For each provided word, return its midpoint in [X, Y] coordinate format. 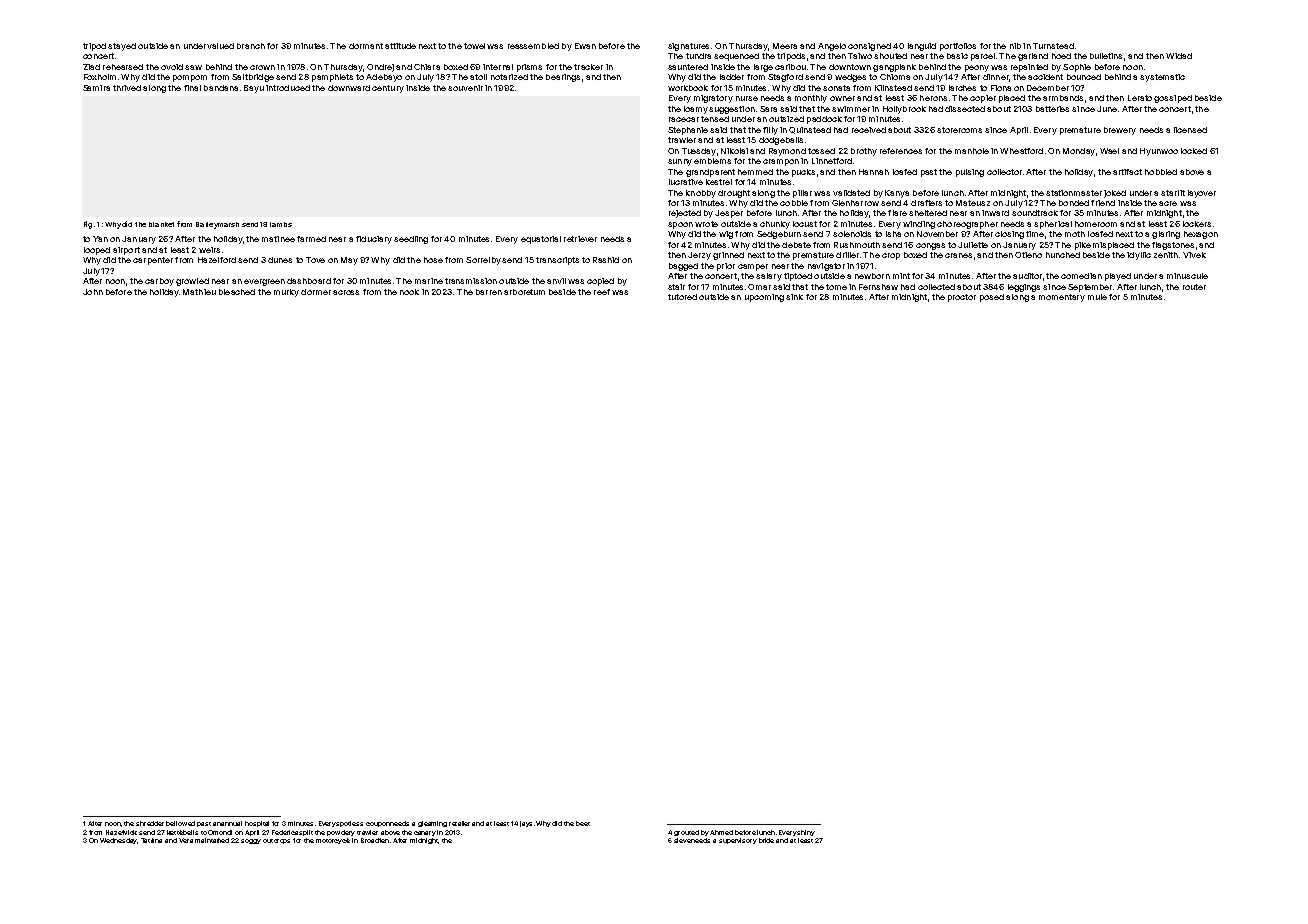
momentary [1062, 298]
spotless [350, 824]
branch [251, 46]
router [1194, 287]
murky [286, 293]
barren [489, 292]
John [93, 292]
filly [770, 131]
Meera [785, 46]
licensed [1190, 130]
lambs [281, 224]
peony [977, 68]
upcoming [764, 298]
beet [583, 823]
